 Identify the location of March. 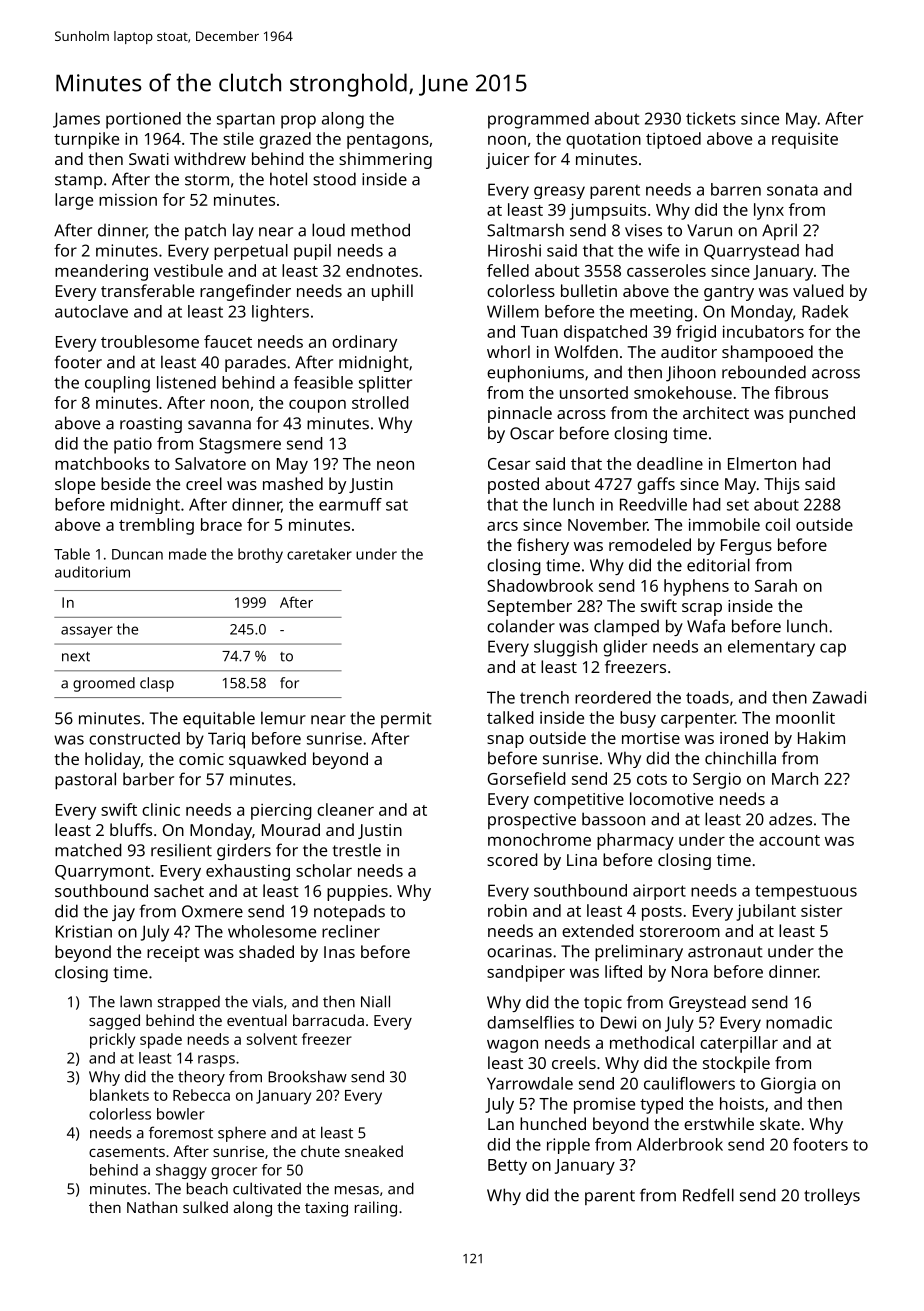
(795, 778).
